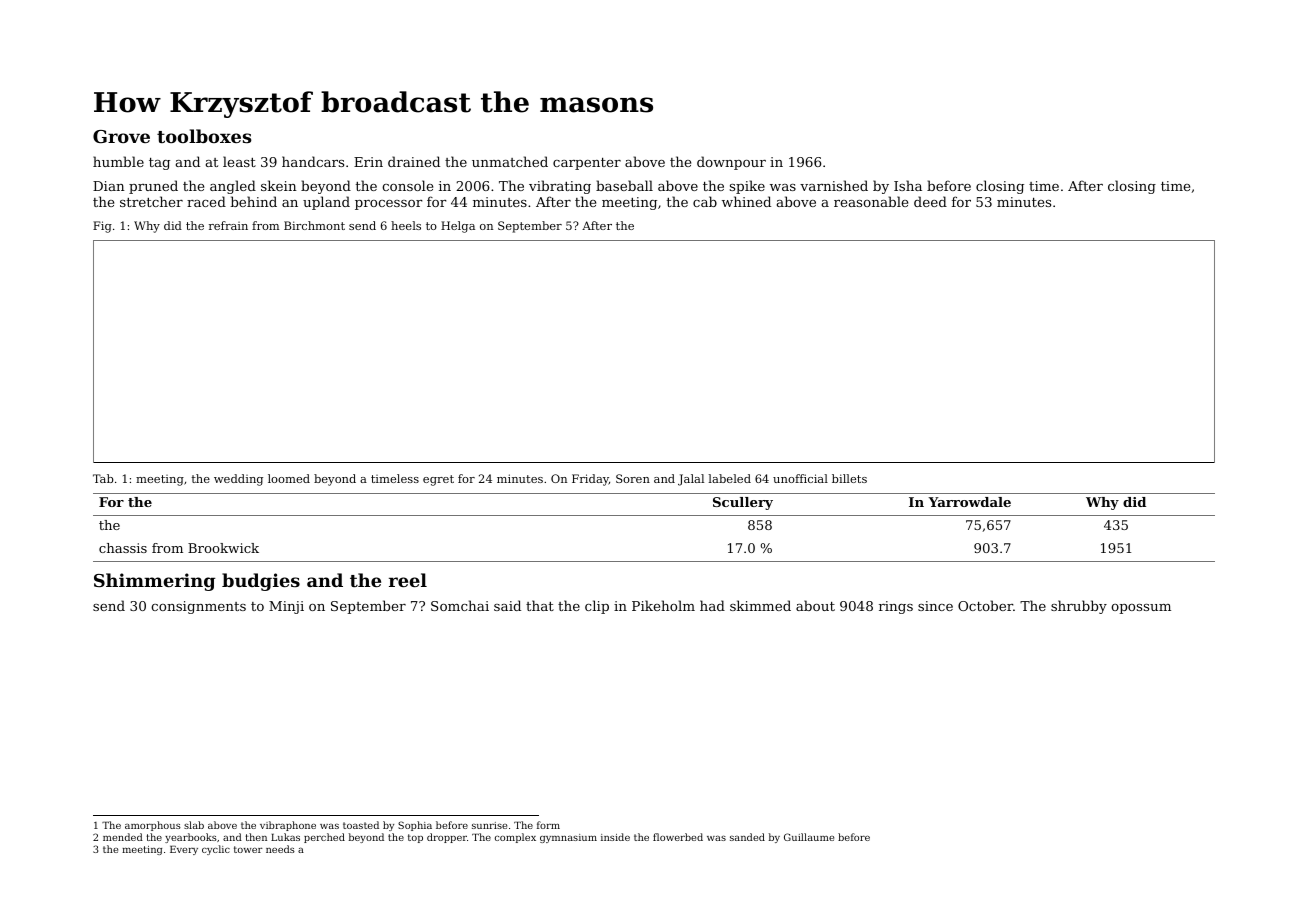 This screenshot has width=1308, height=924. I want to click on clip, so click(597, 607).
